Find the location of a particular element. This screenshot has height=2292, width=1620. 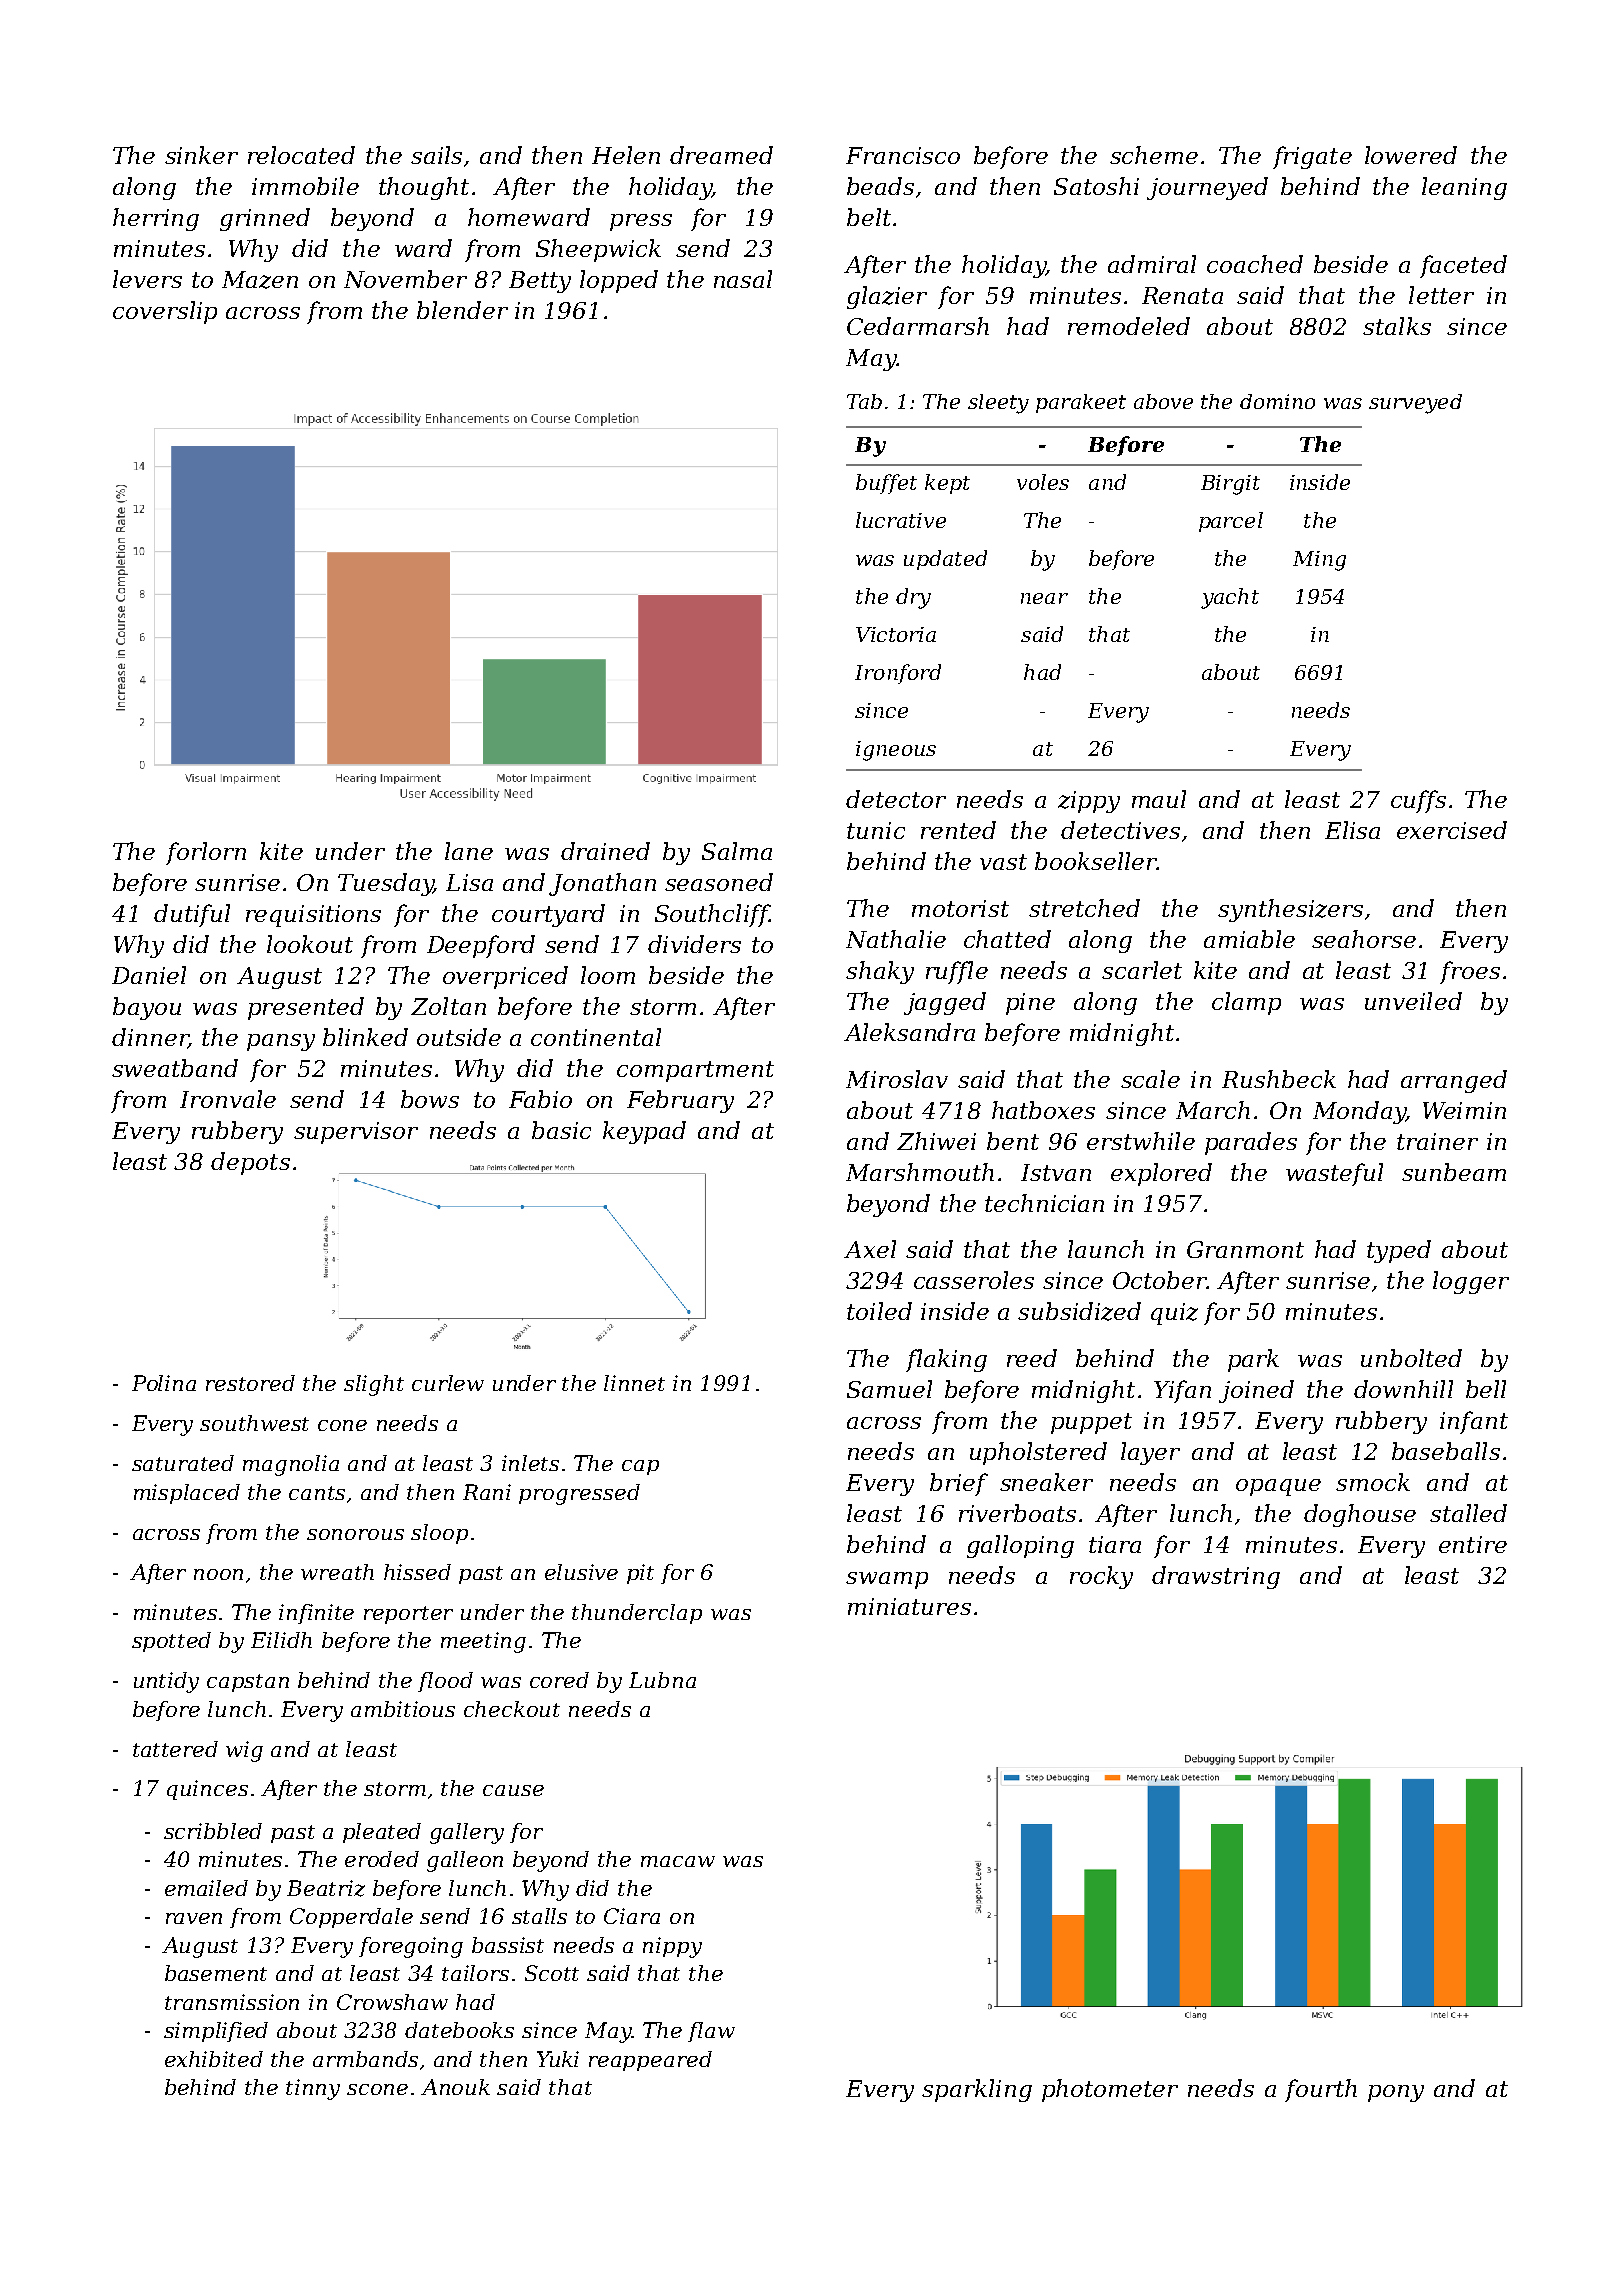

bassist is located at coordinates (508, 1945).
